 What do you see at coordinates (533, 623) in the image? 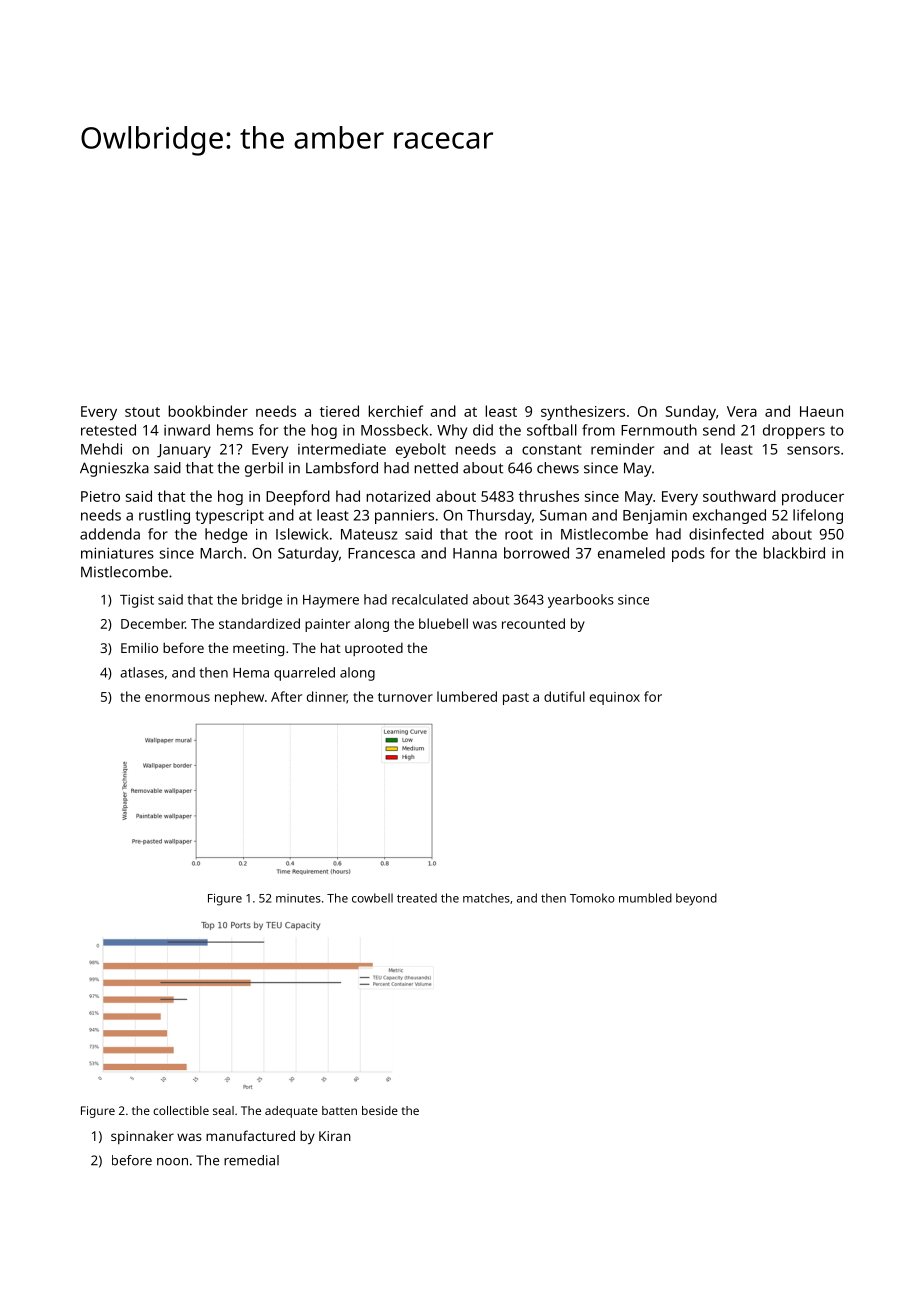
I see `recounted` at bounding box center [533, 623].
